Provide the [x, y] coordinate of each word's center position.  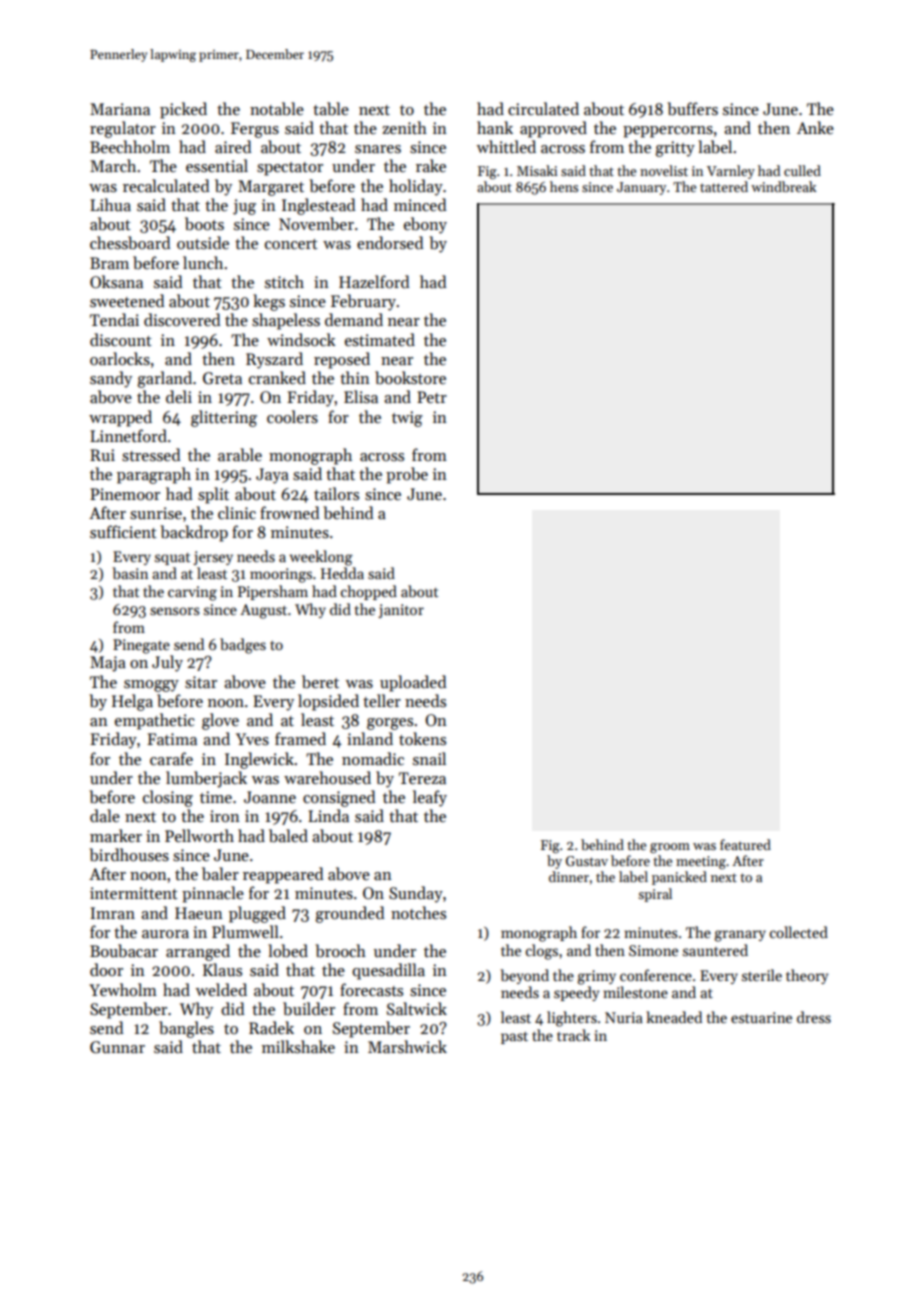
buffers [692, 109]
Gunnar [117, 1047]
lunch [203, 262]
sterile [762, 975]
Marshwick [407, 1046]
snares [378, 149]
